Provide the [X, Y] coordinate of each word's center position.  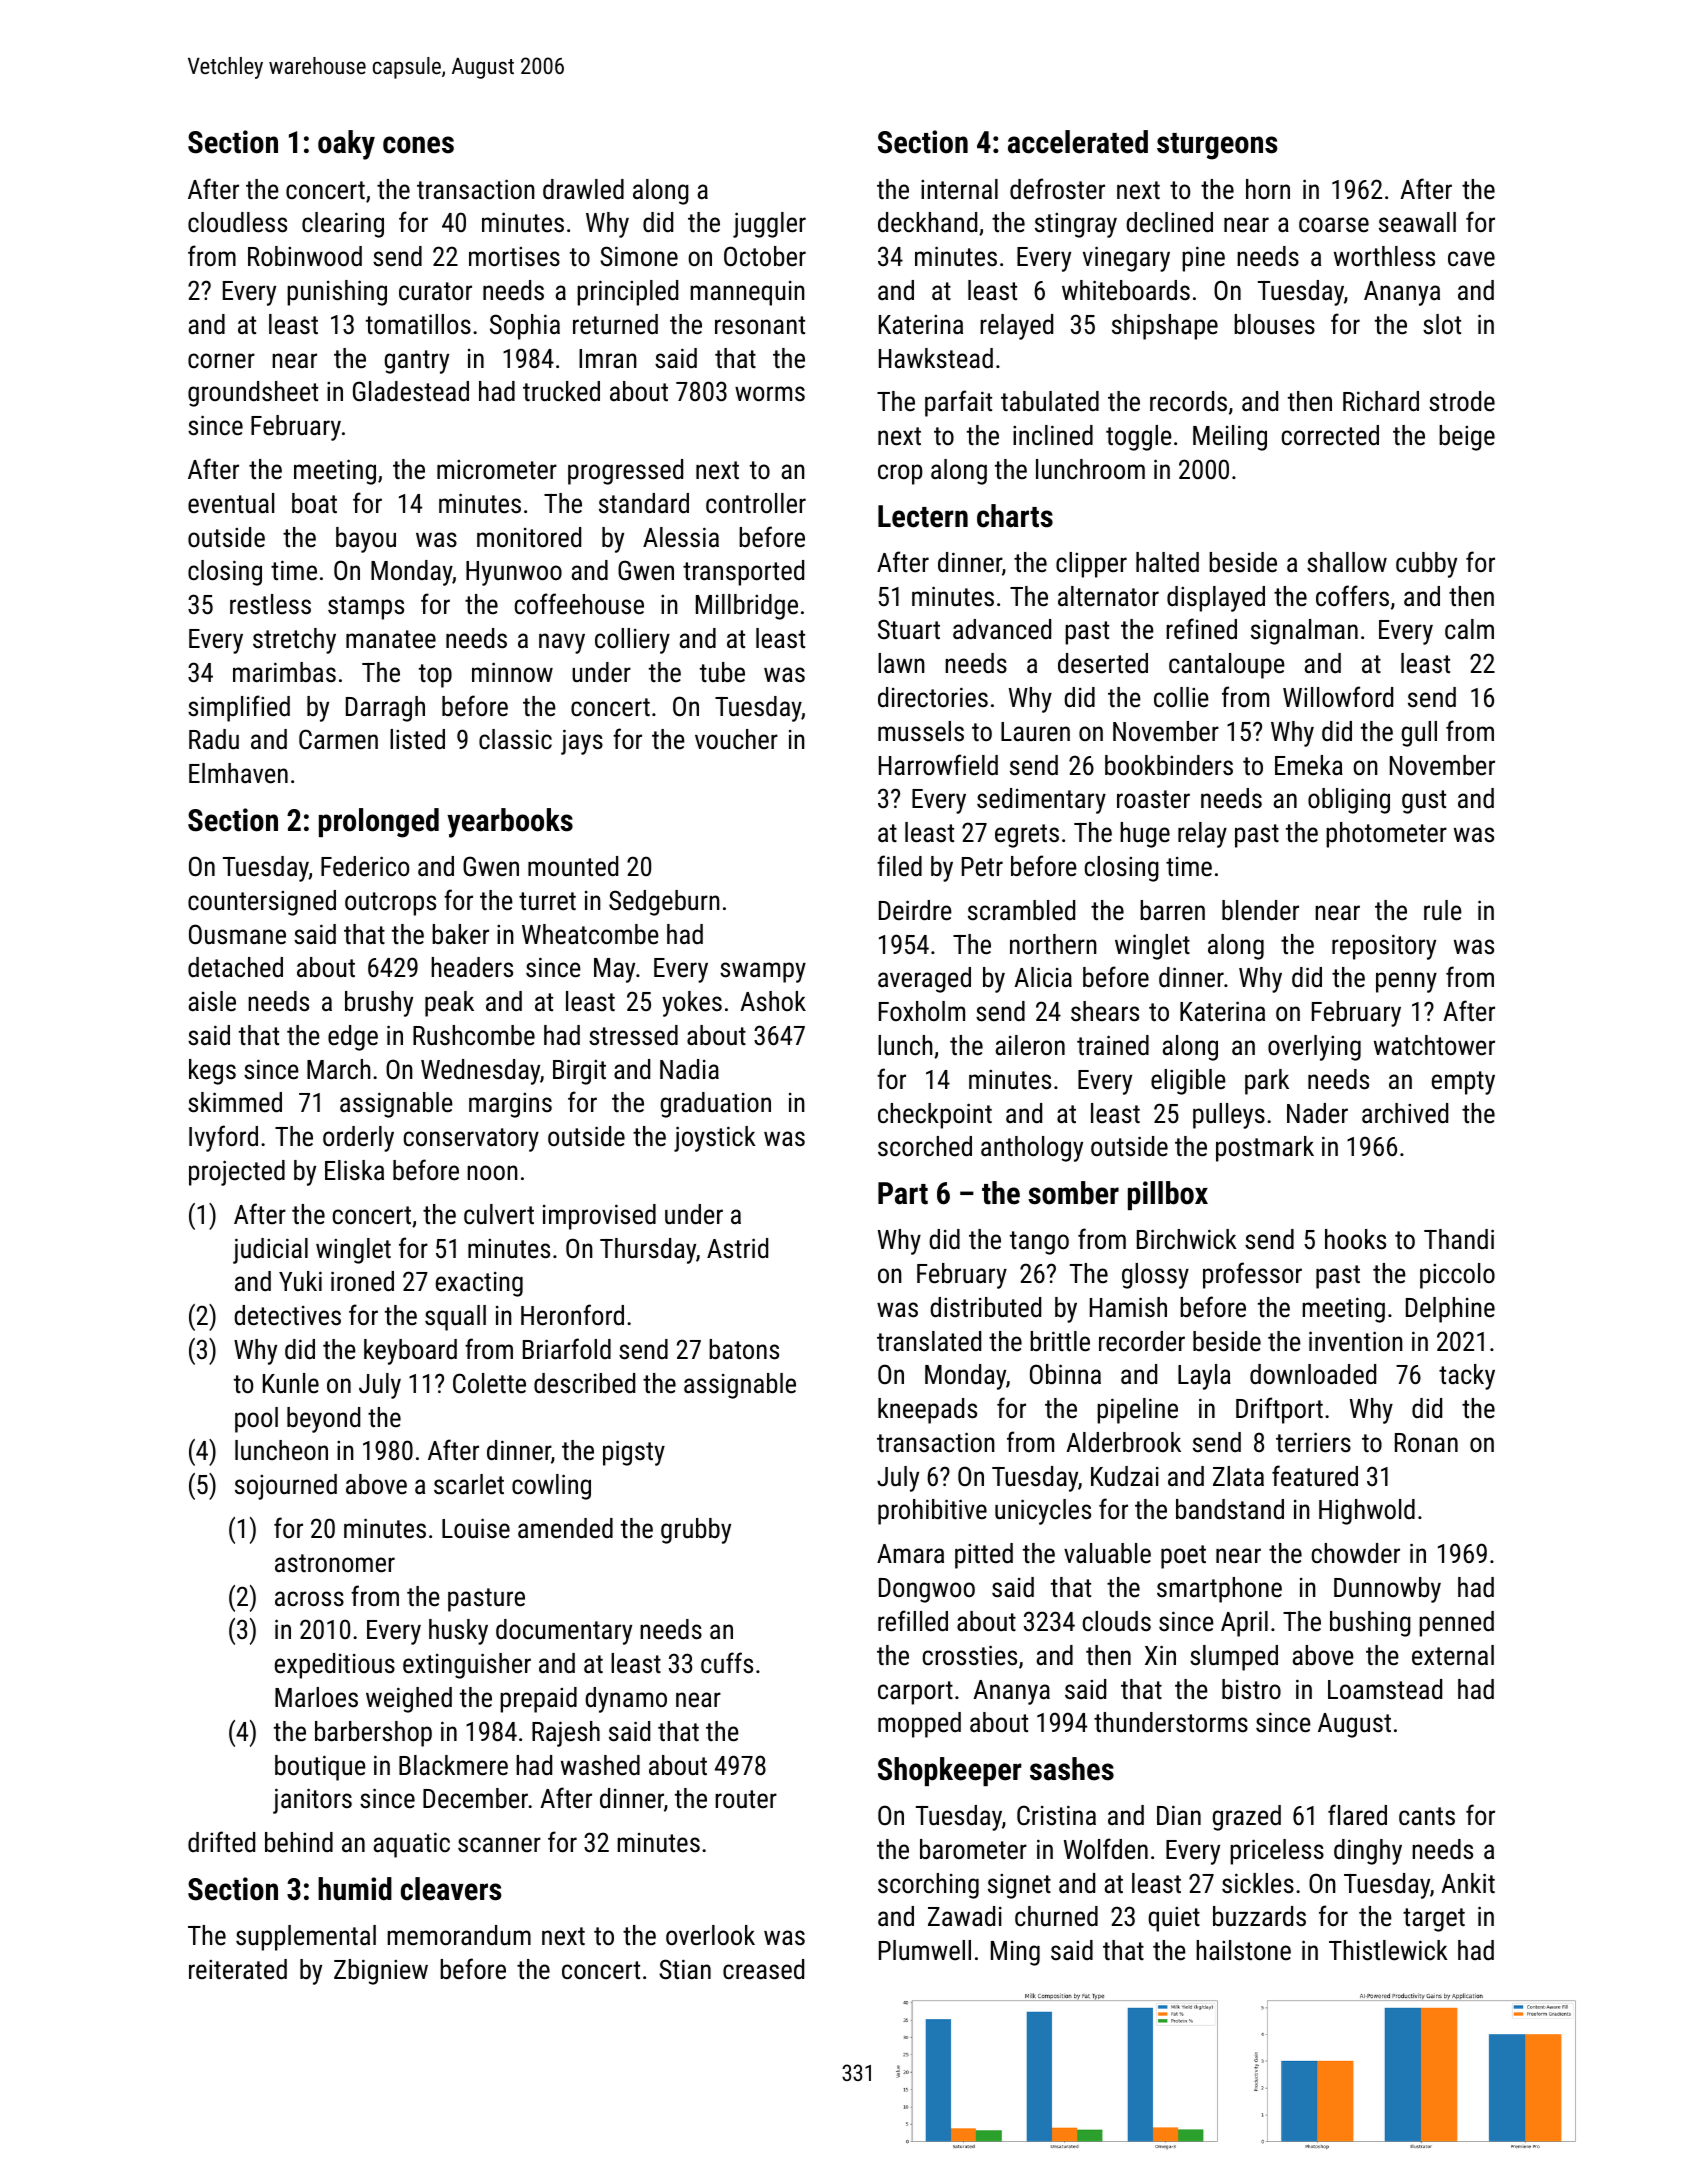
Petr [982, 867]
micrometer [497, 470]
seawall [1417, 222]
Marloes [316, 1697]
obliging [1349, 801]
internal [959, 189]
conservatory [471, 1140]
